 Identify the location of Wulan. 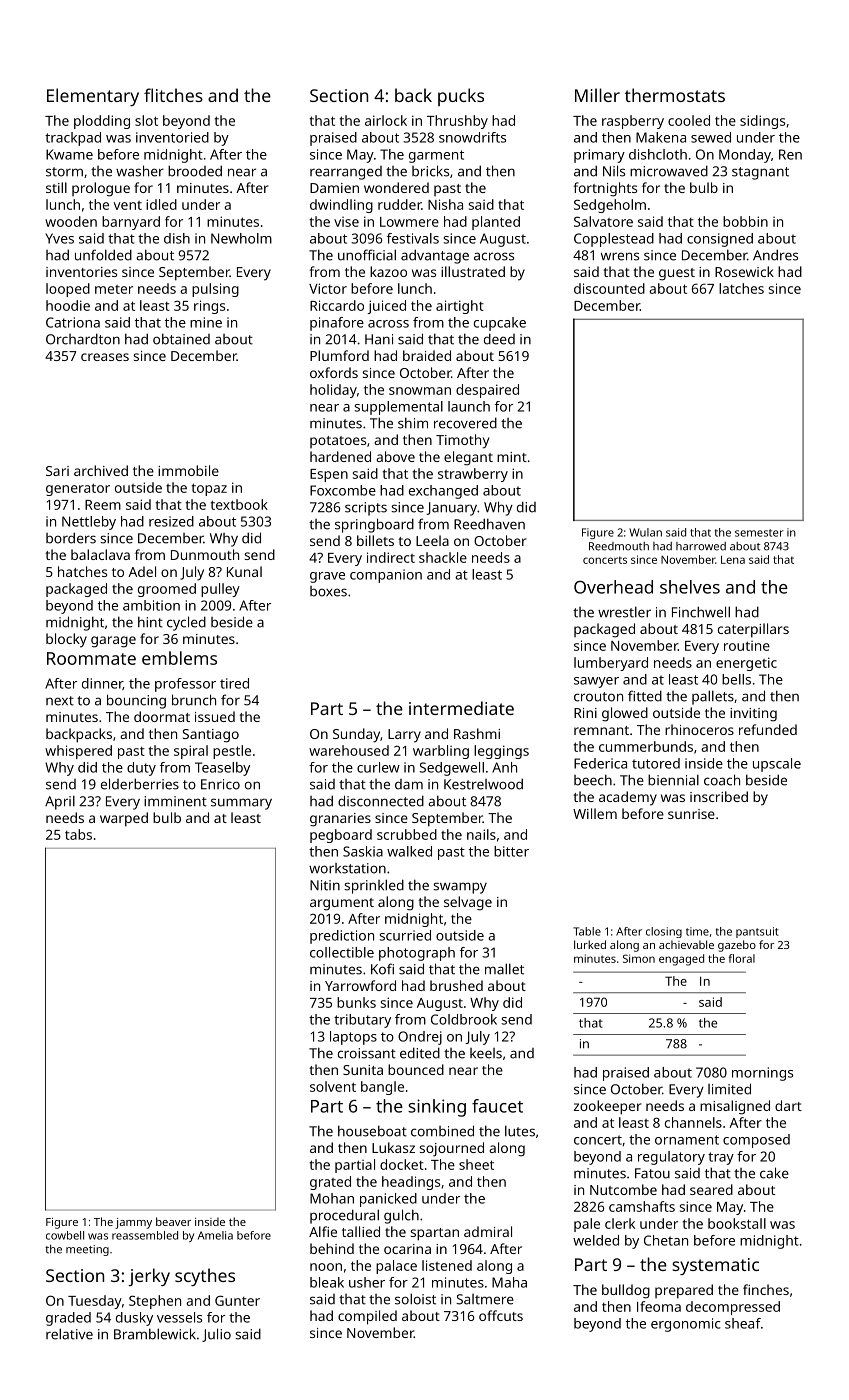
(645, 532).
